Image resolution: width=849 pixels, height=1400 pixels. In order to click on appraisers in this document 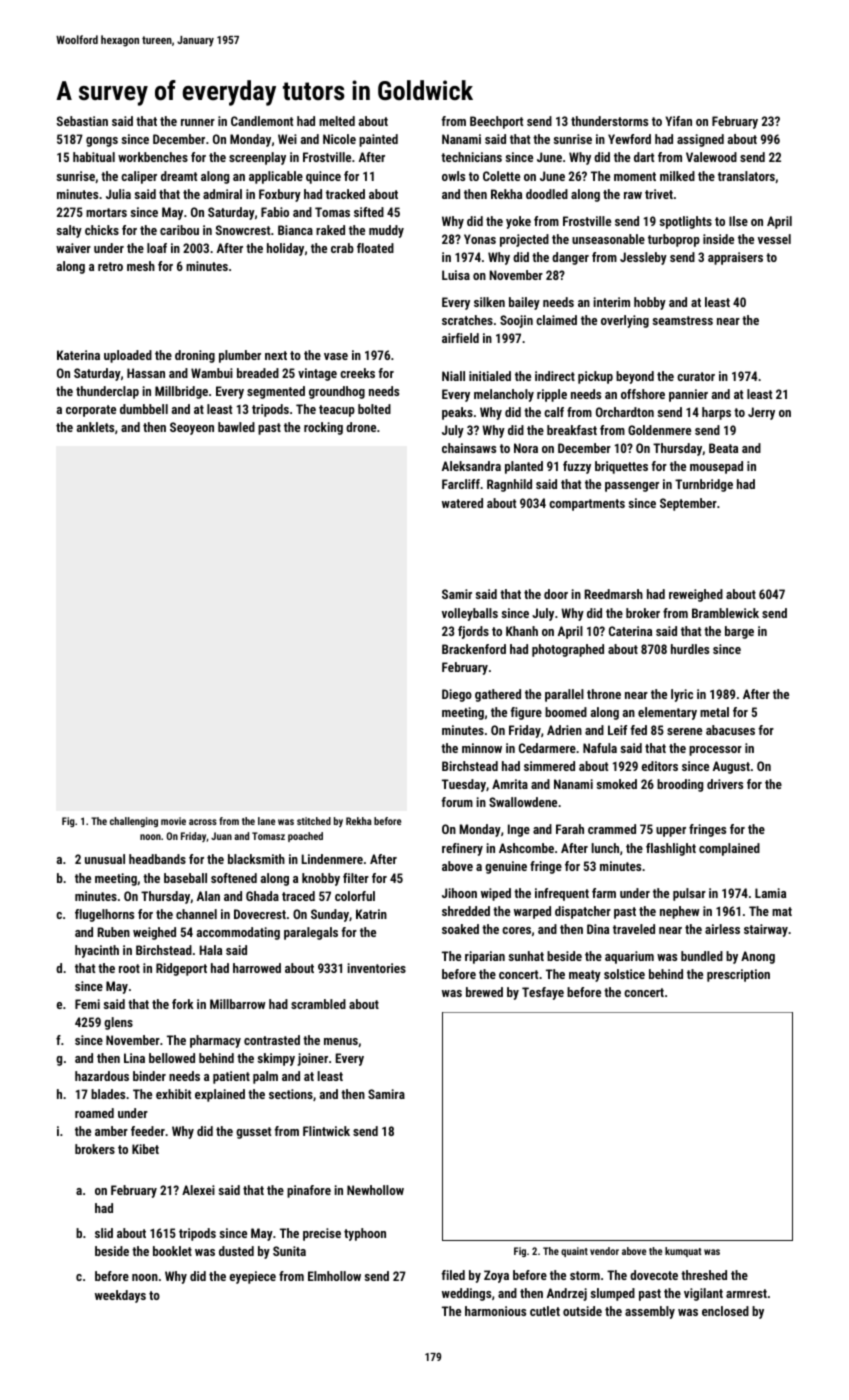, I will do `click(735, 258)`.
